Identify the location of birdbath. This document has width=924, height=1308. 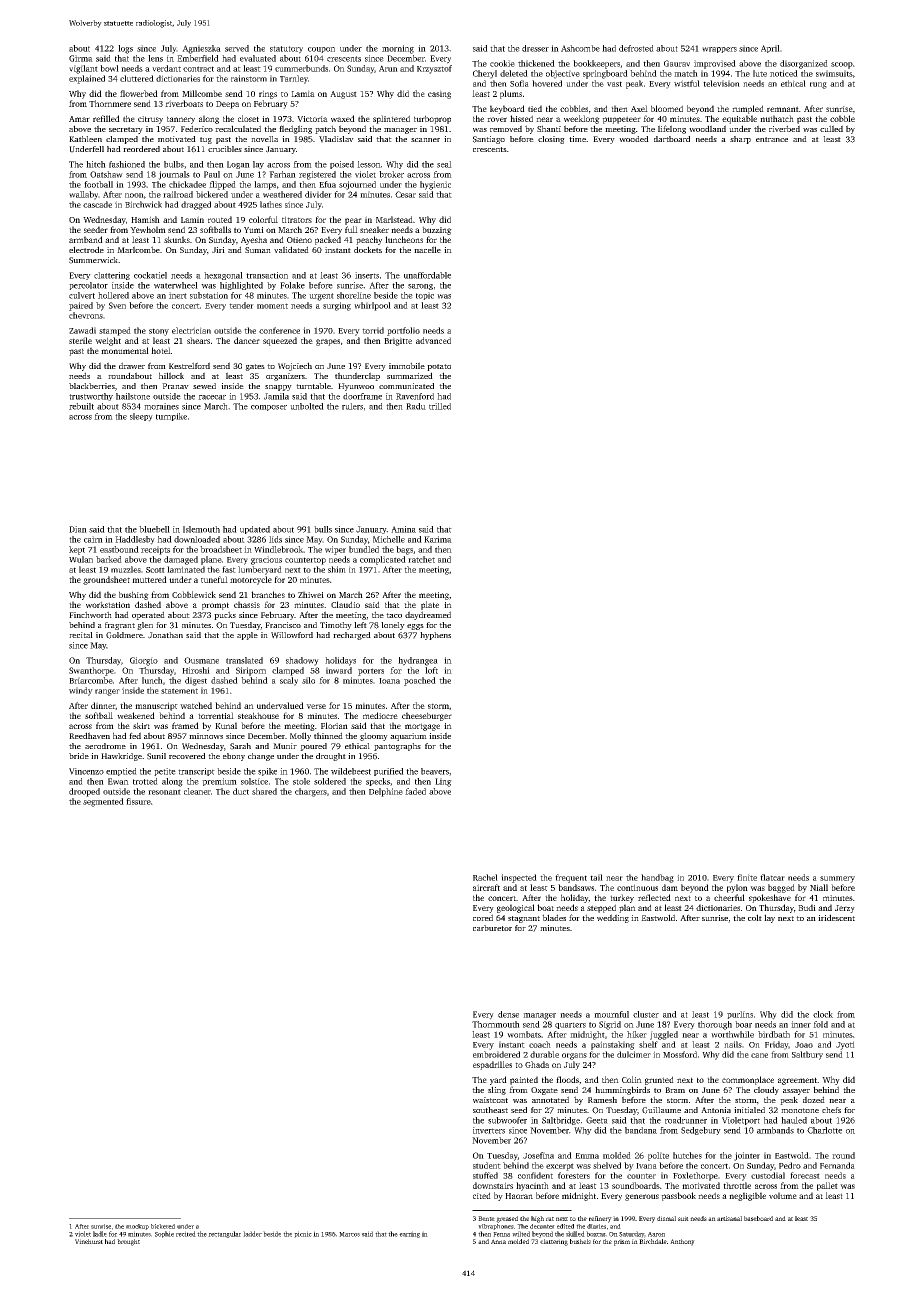
(774, 1034).
